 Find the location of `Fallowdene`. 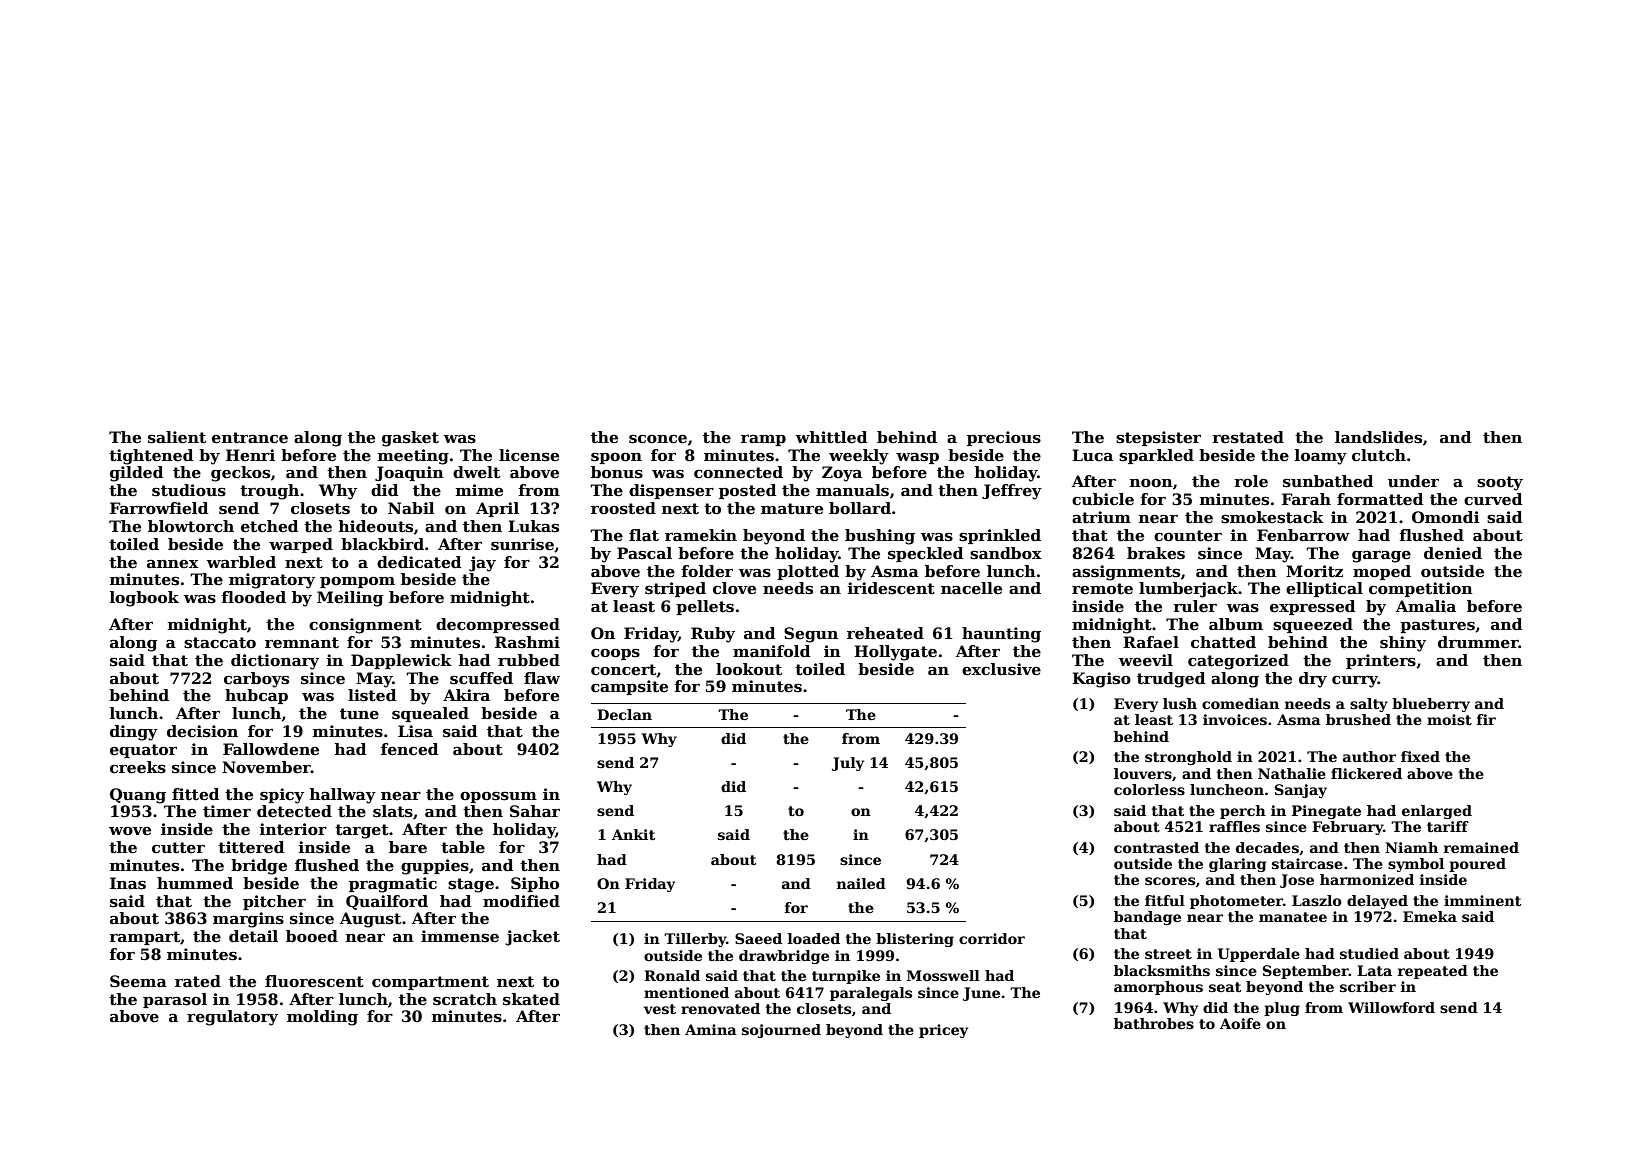

Fallowdene is located at coordinates (271, 749).
